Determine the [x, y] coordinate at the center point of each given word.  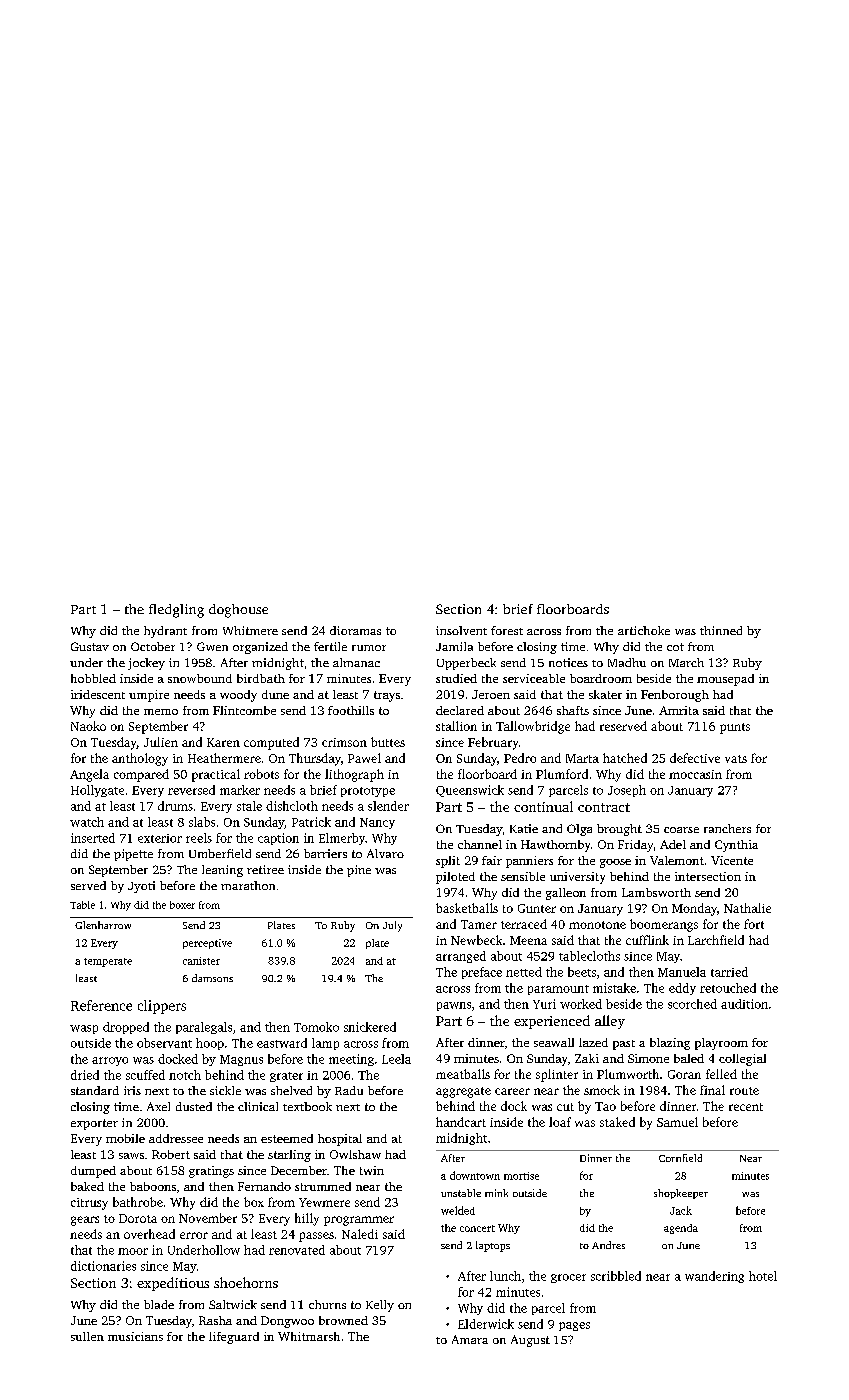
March [686, 662]
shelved [291, 1090]
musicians [135, 1336]
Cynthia [736, 846]
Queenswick [470, 791]
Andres [608, 1245]
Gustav [90, 646]
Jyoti [141, 887]
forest [507, 630]
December [299, 1170]
